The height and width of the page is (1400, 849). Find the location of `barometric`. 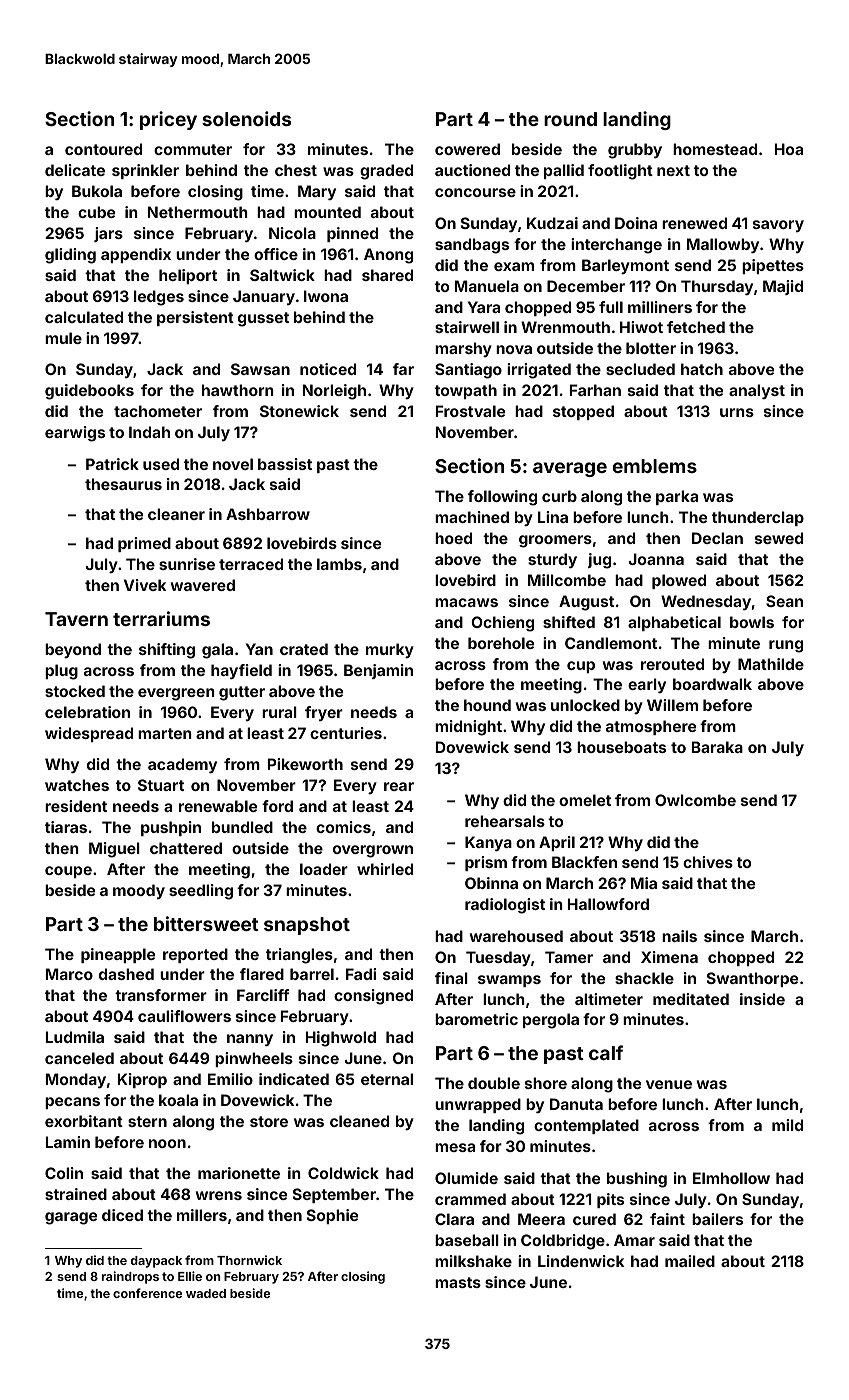

barometric is located at coordinates (476, 1019).
